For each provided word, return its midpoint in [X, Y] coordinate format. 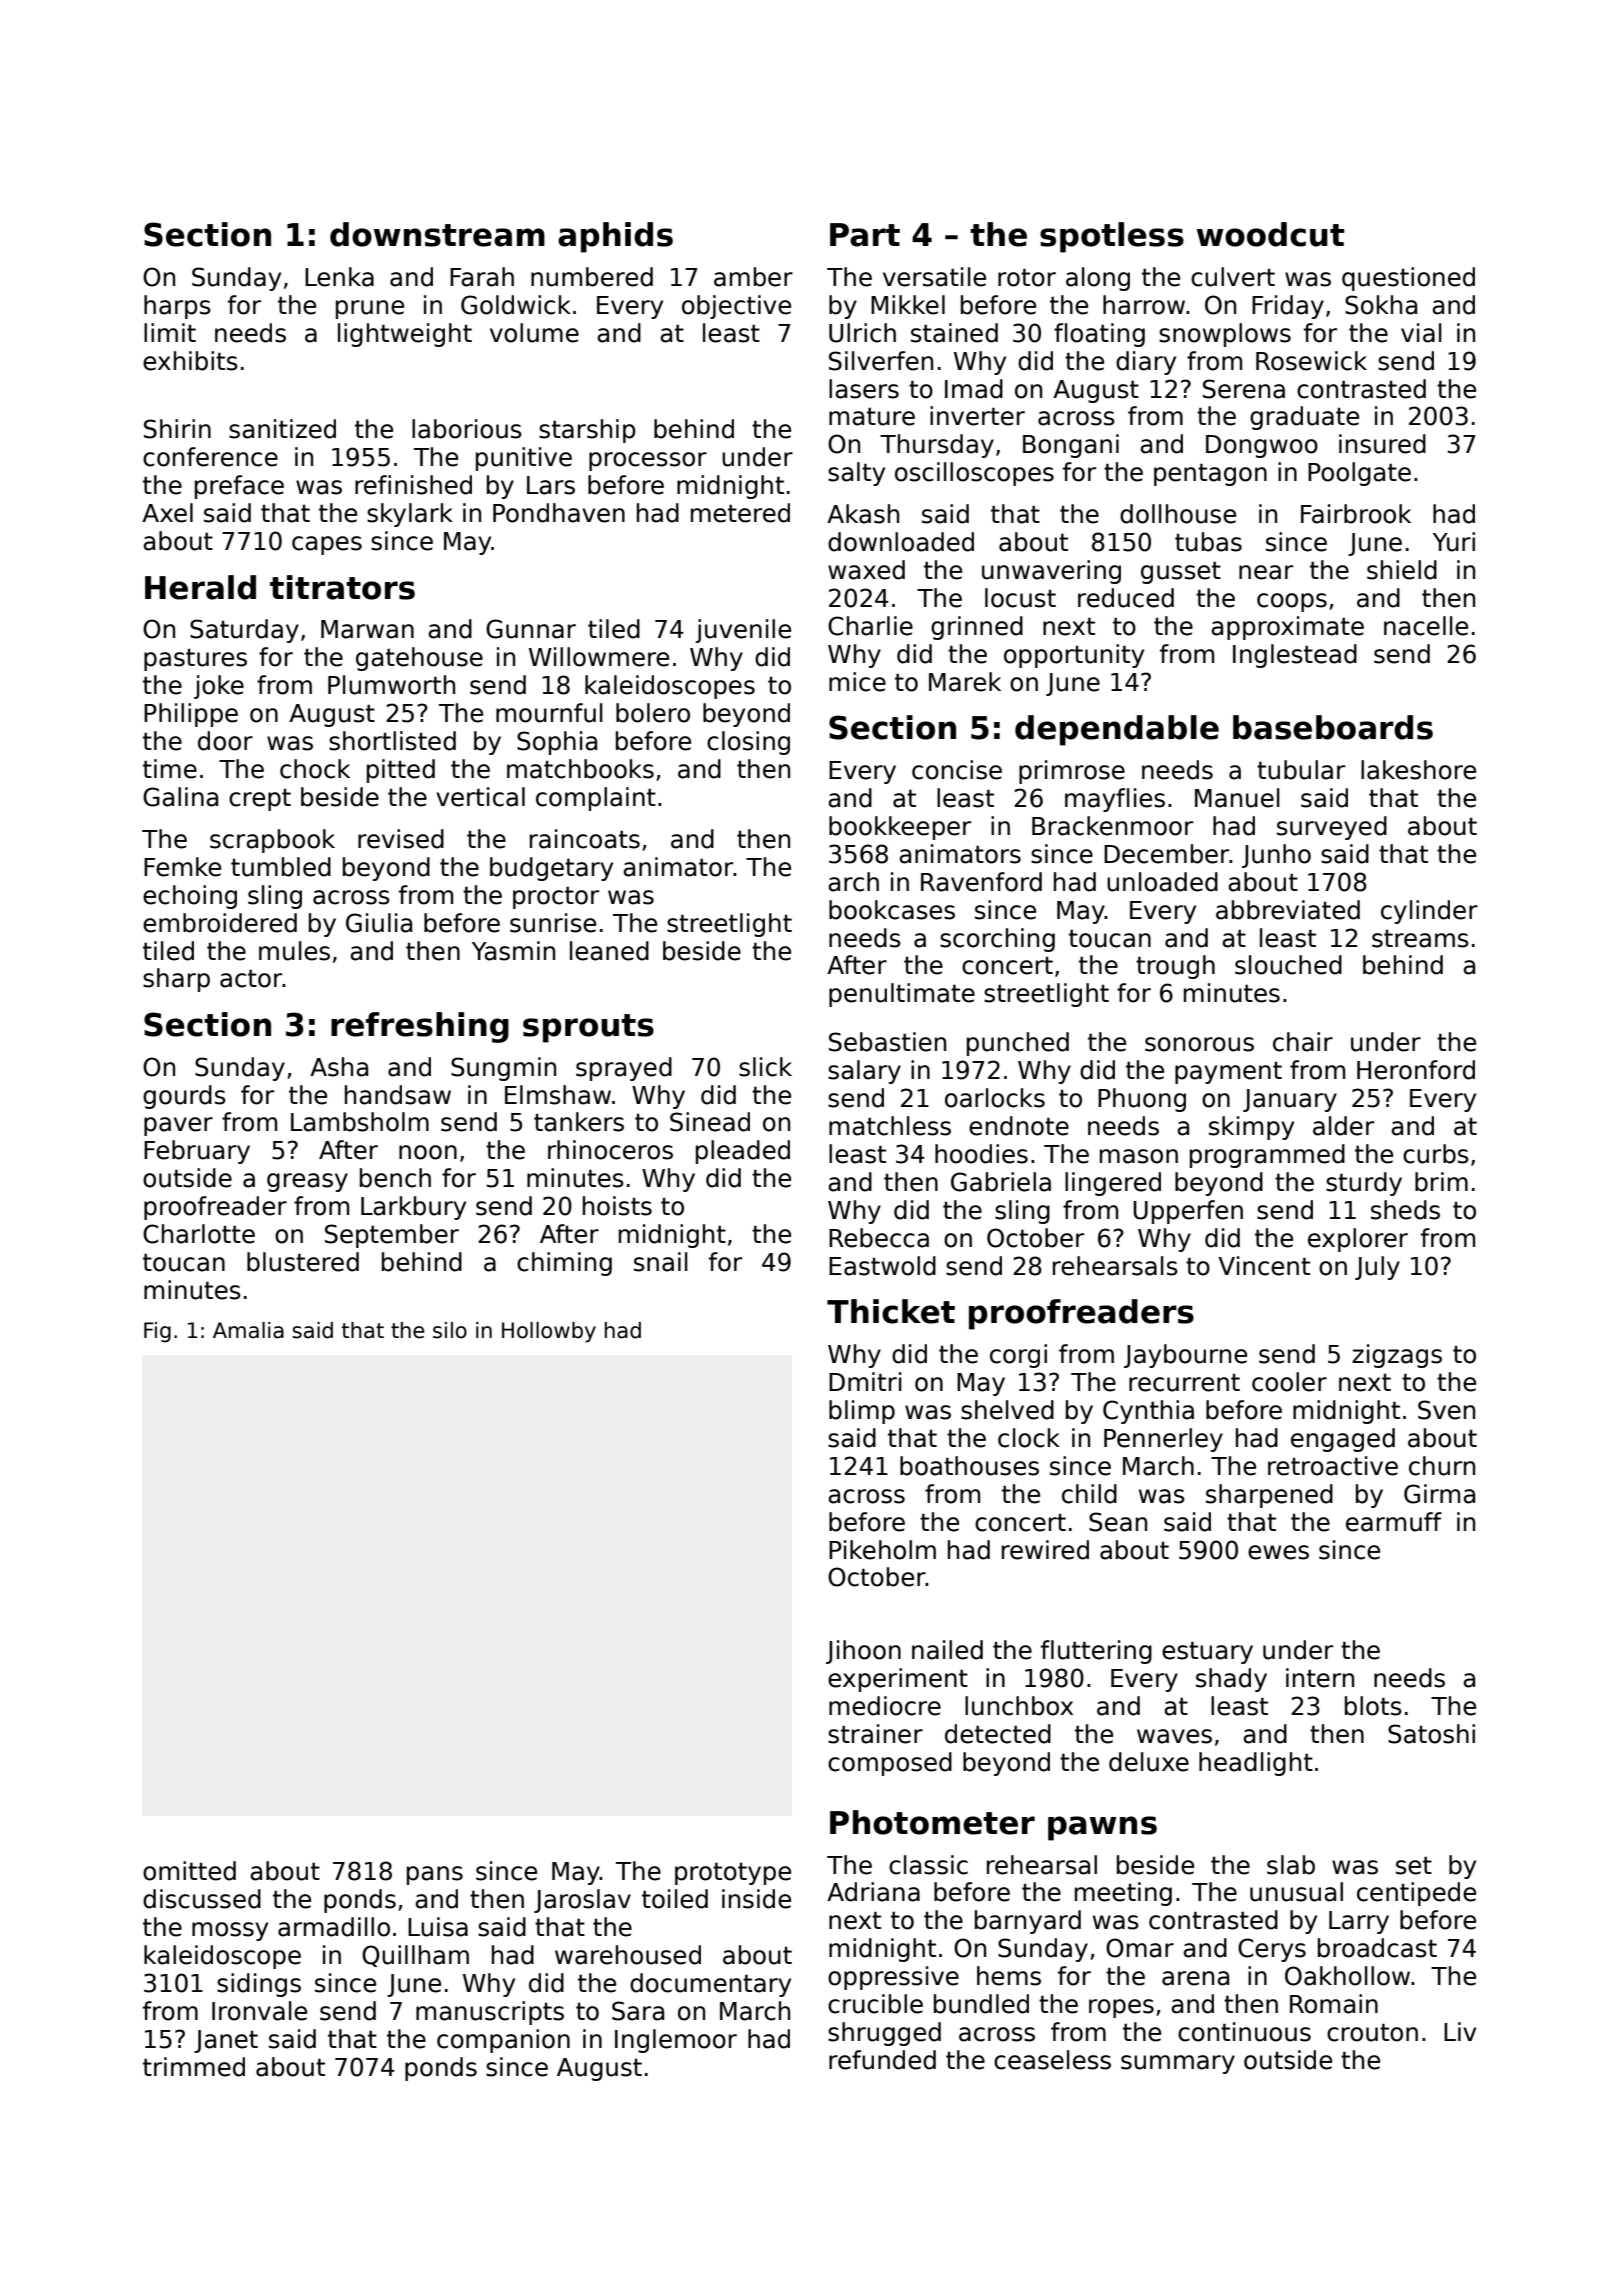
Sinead [710, 1122]
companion [503, 2041]
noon [428, 1152]
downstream [437, 234]
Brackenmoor [1112, 826]
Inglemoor [676, 2041]
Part [865, 235]
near [1266, 572]
